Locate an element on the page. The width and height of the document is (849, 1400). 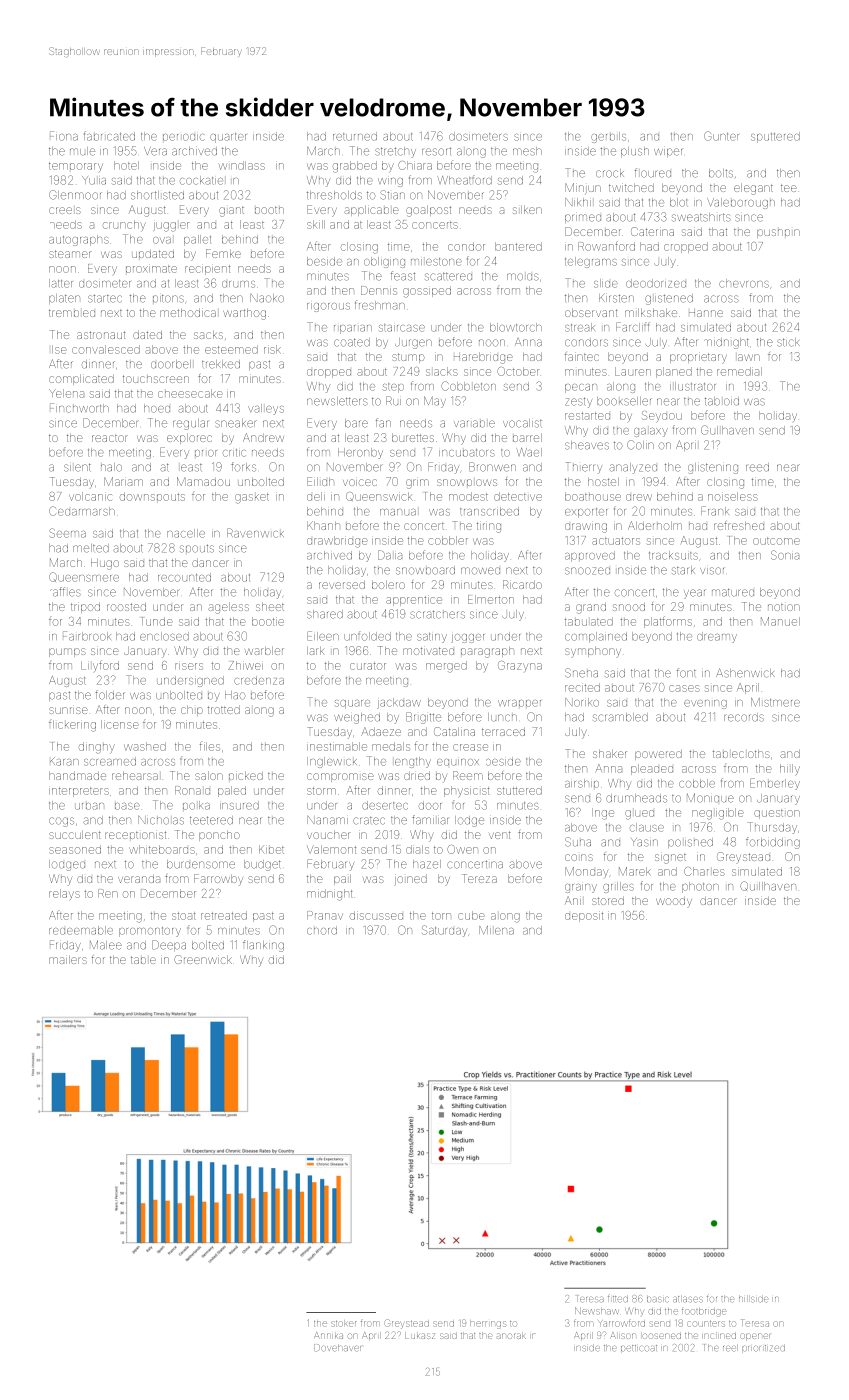
warthog is located at coordinates (244, 314).
